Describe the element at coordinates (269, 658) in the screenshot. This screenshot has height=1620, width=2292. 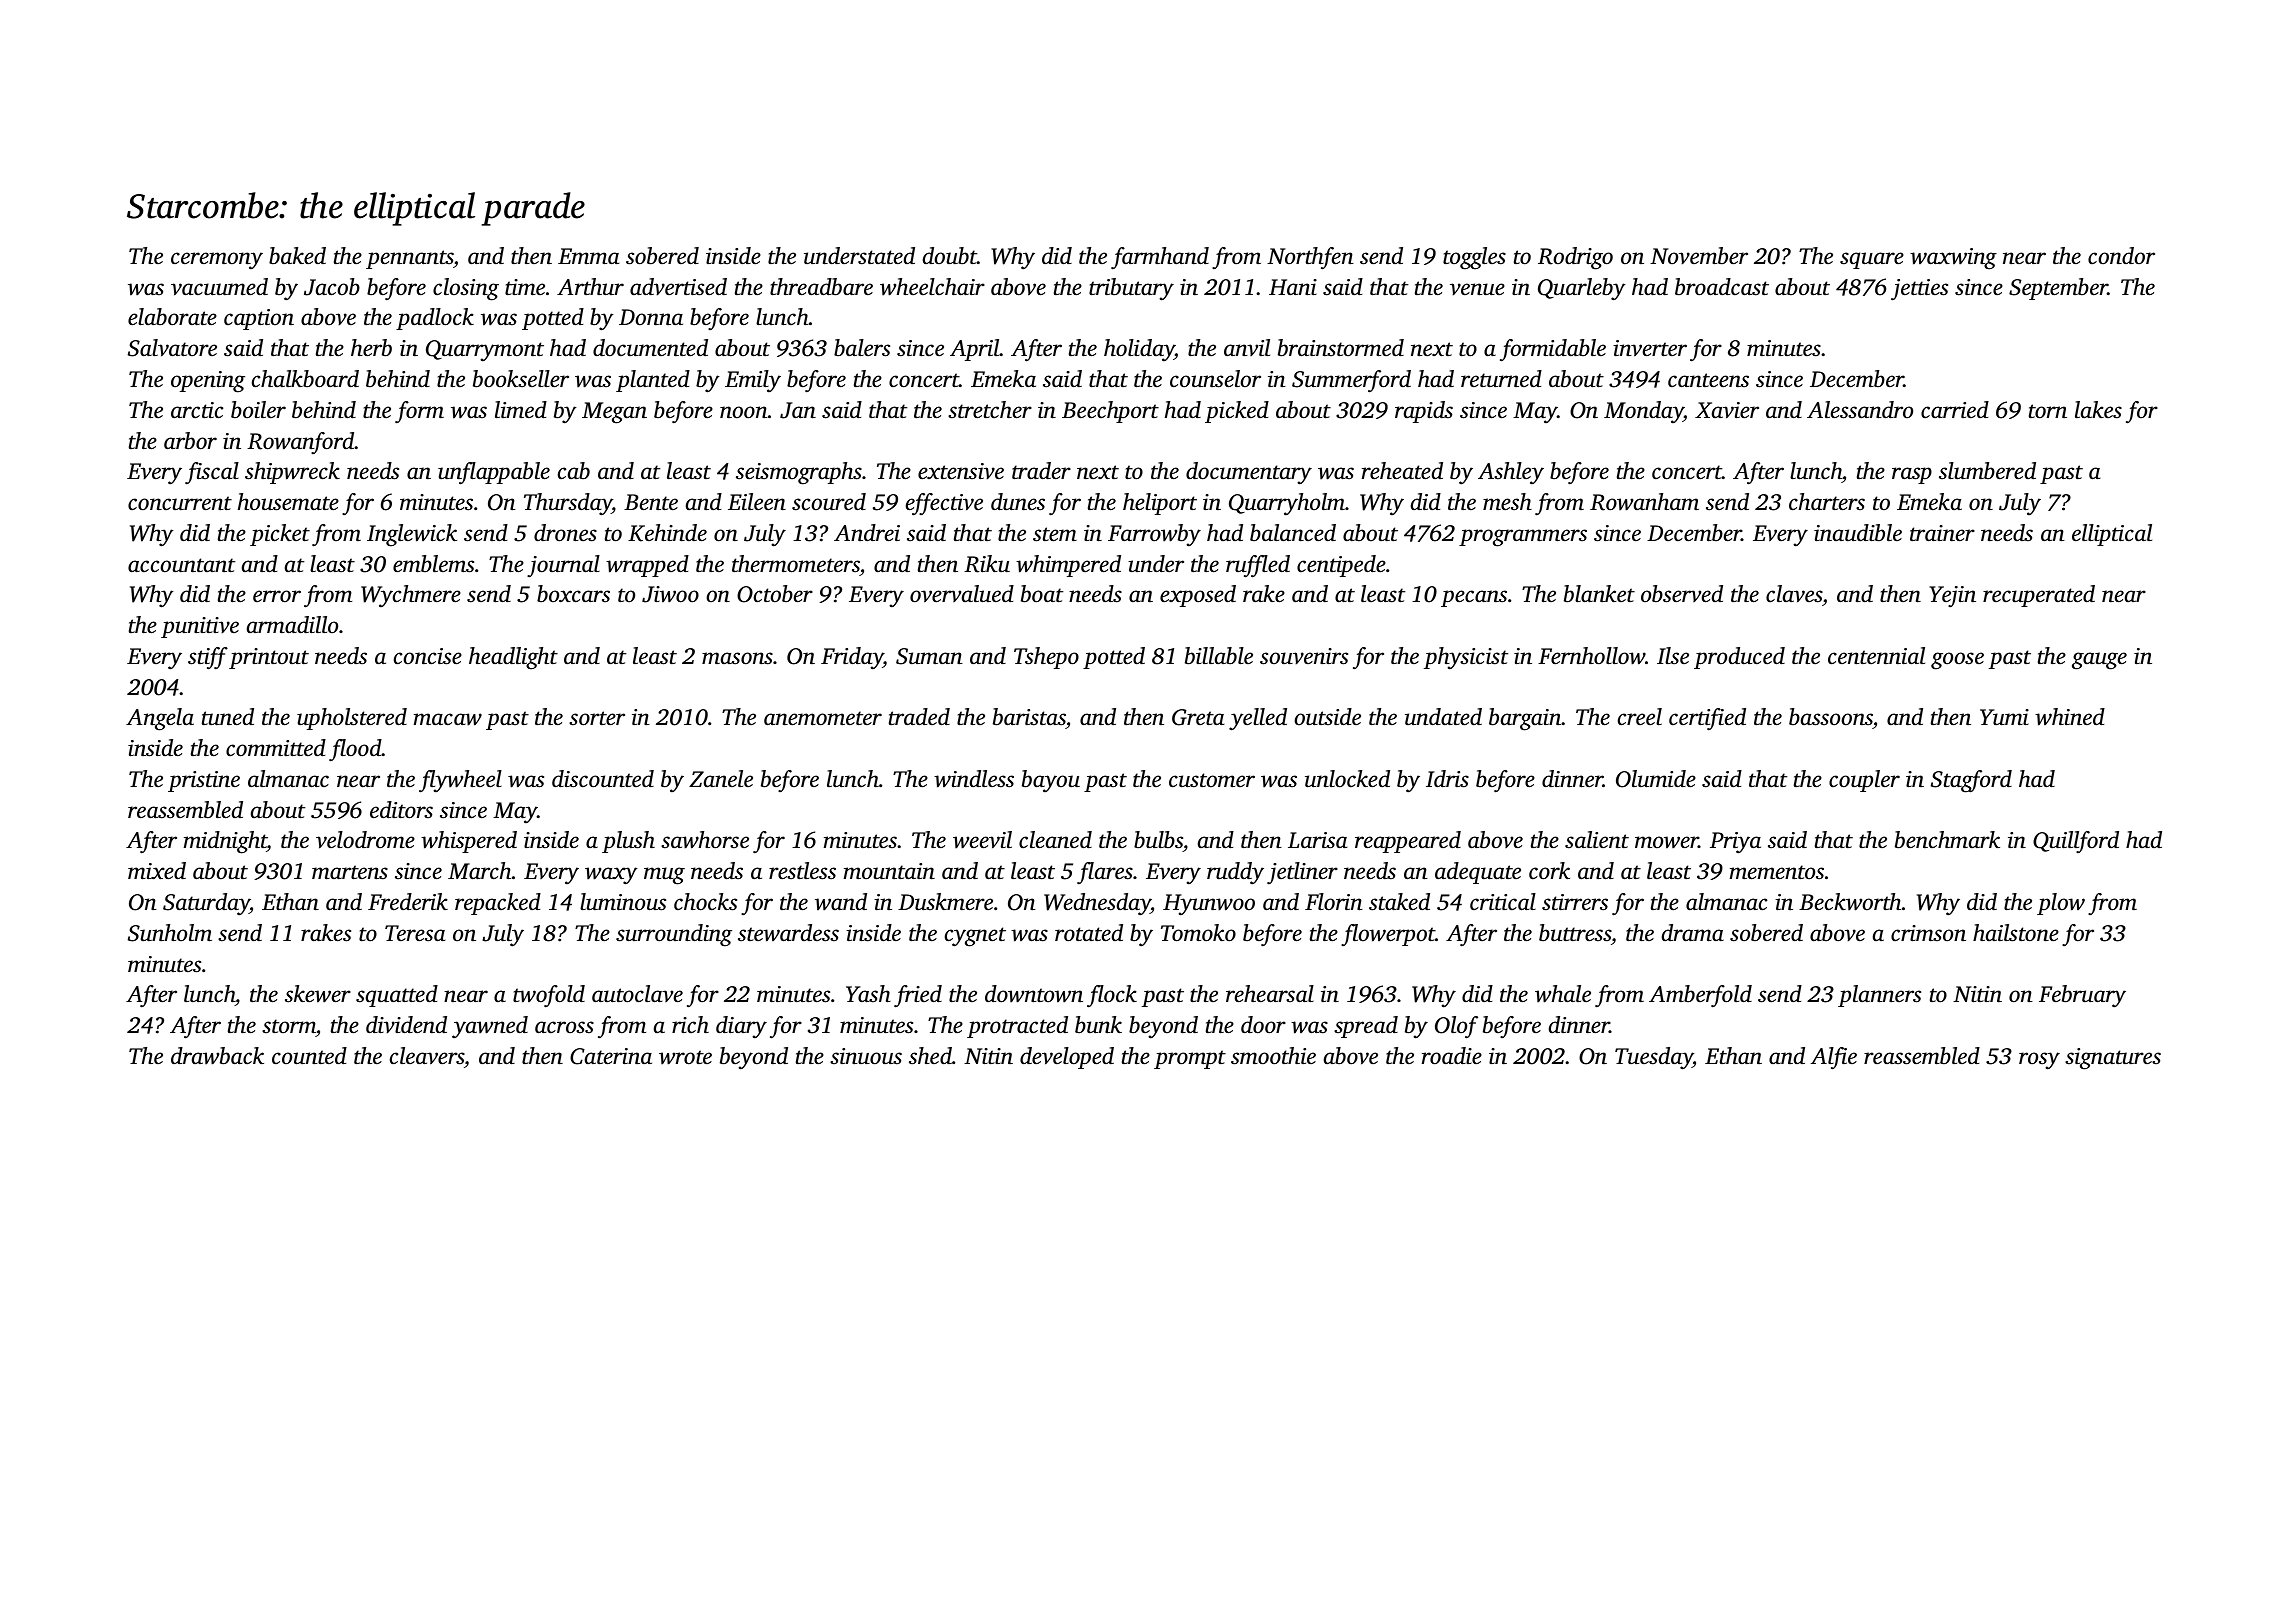
I see `printout` at that location.
